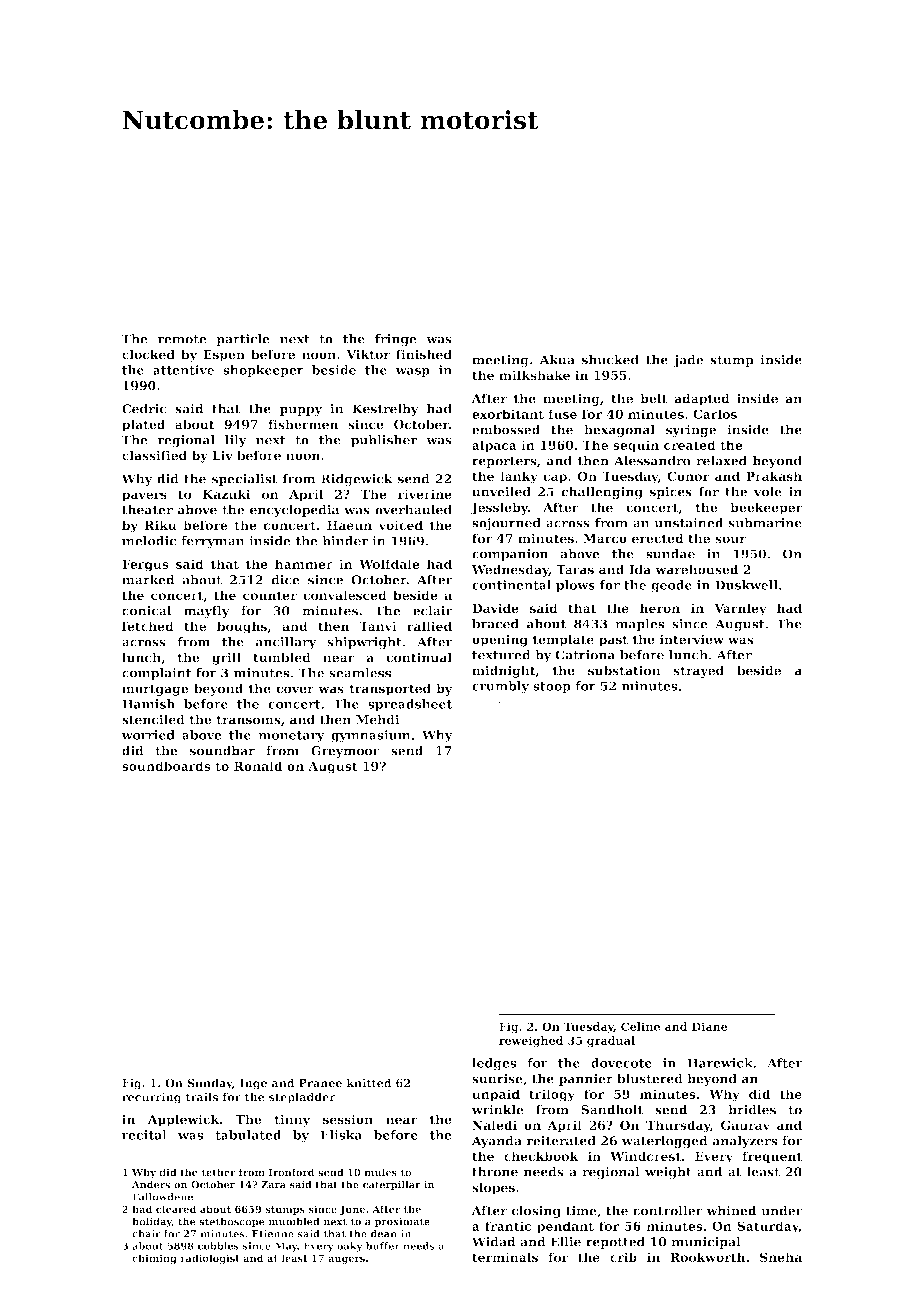  I want to click on hexagonal, so click(619, 431).
